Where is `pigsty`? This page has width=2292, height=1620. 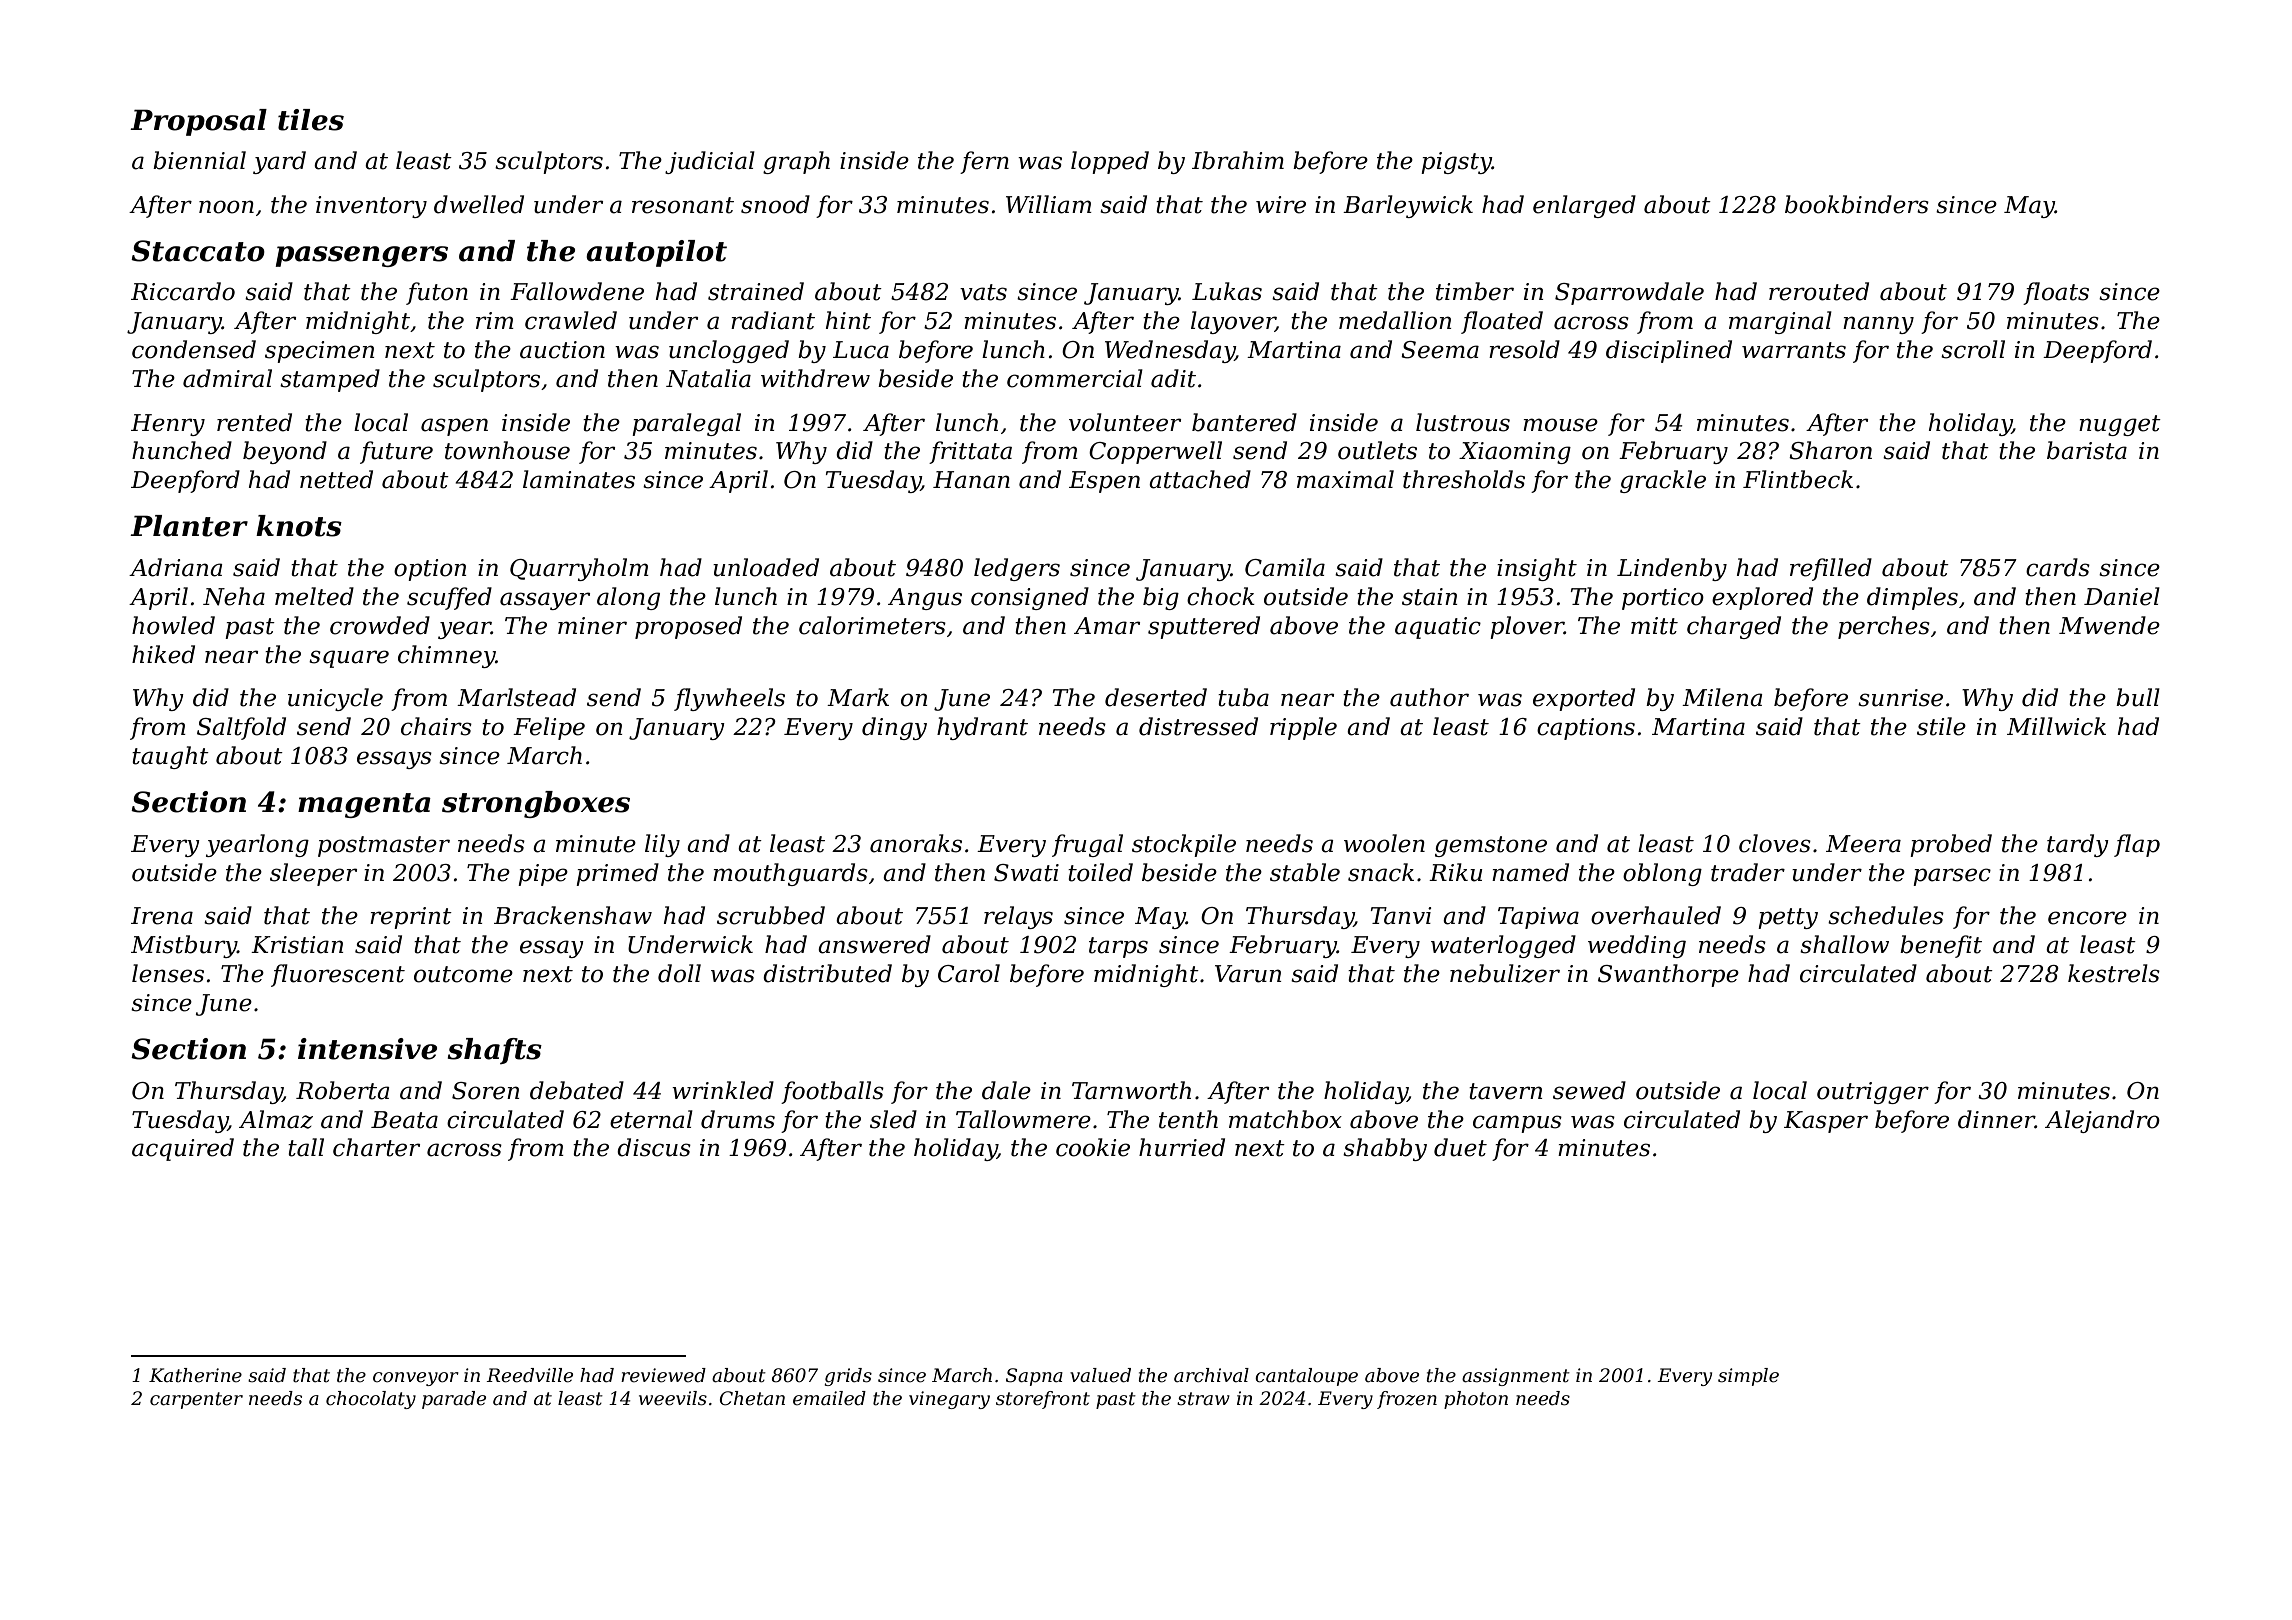 pigsty is located at coordinates (1456, 163).
